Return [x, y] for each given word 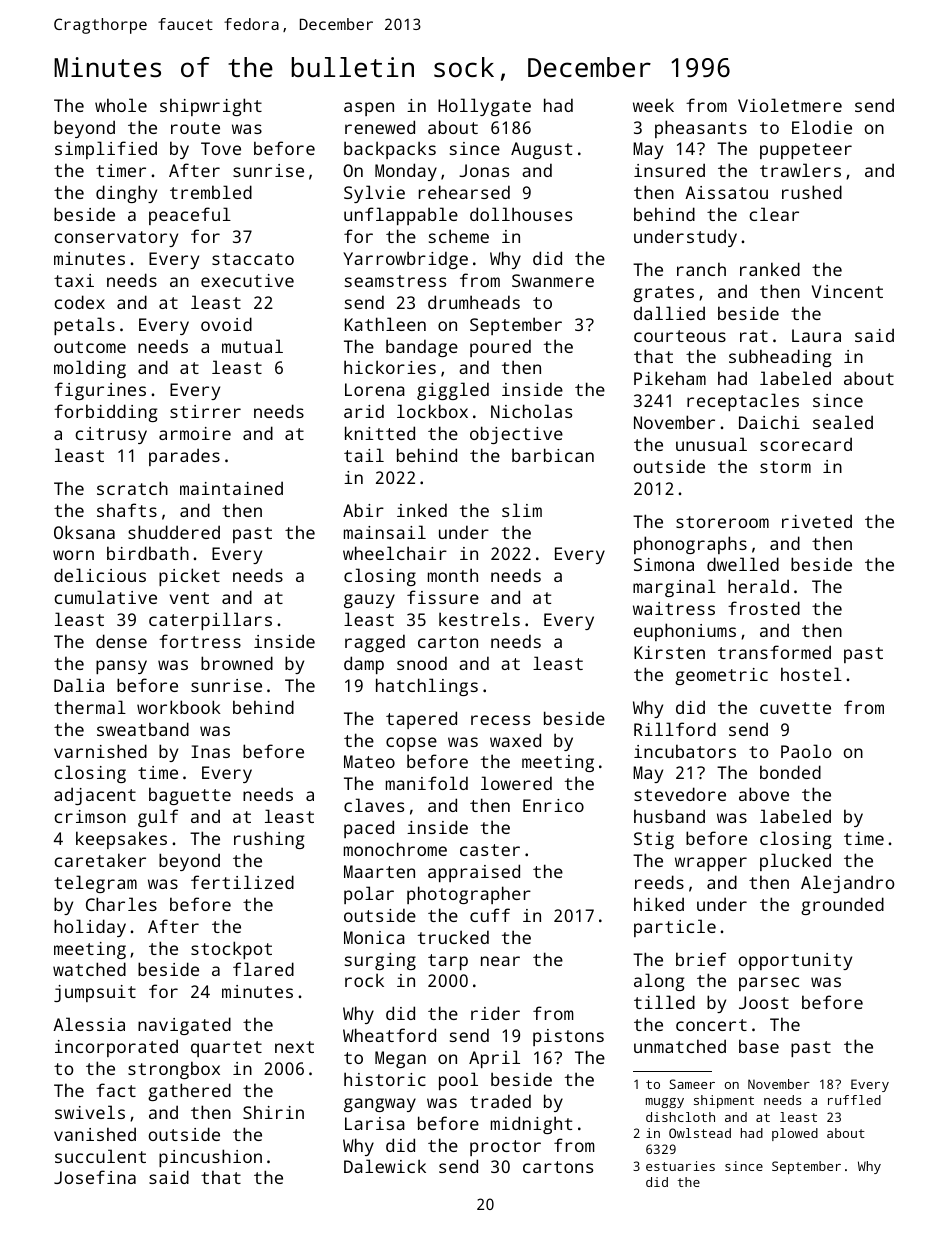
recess [500, 720]
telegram [95, 884]
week [653, 105]
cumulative [105, 597]
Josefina [95, 1177]
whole [121, 105]
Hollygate [484, 107]
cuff [490, 915]
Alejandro [847, 884]
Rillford [675, 729]
